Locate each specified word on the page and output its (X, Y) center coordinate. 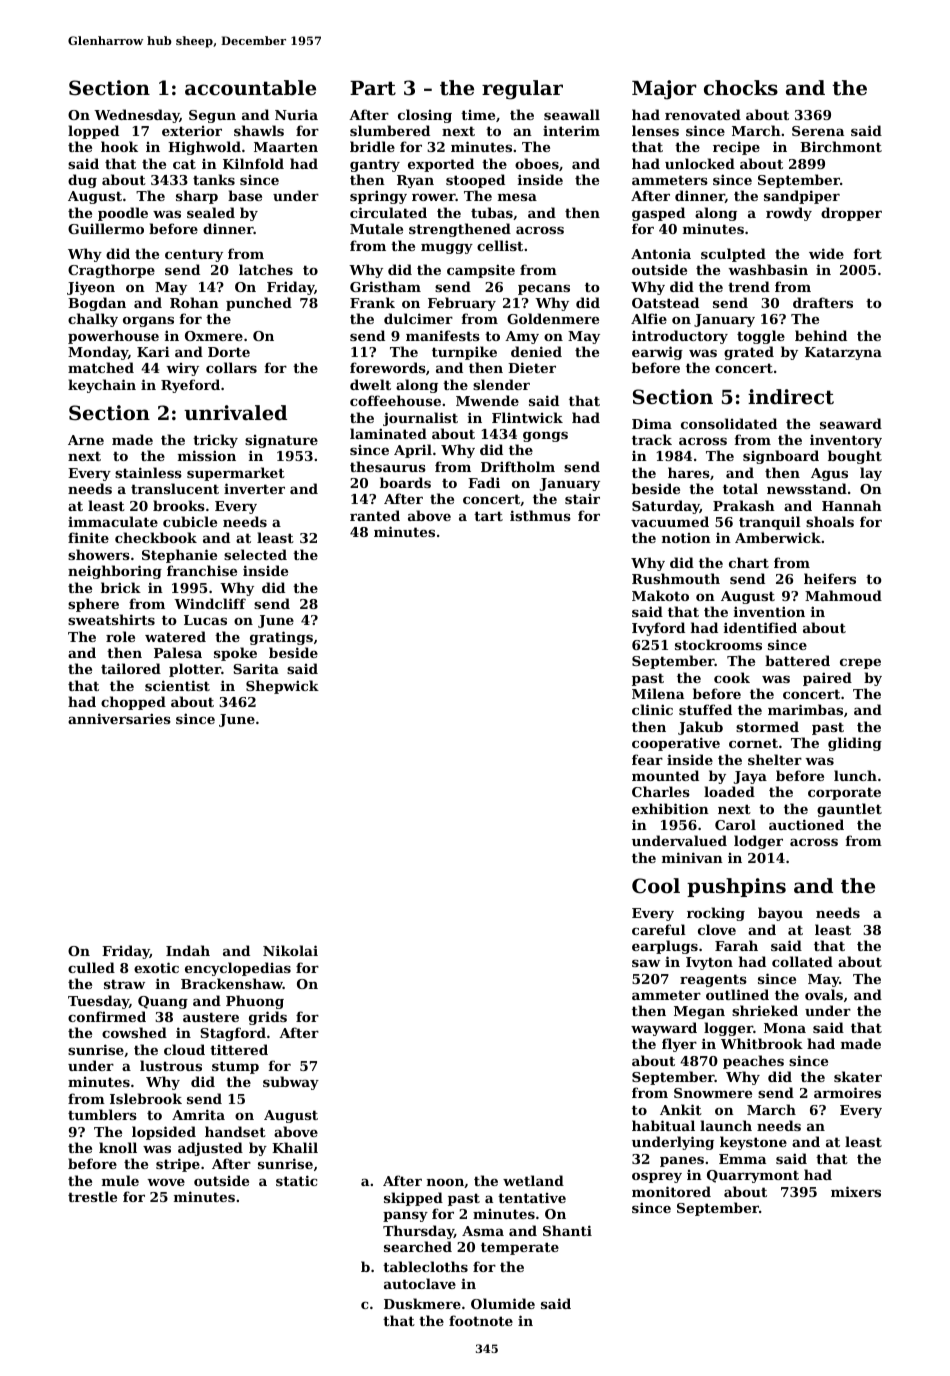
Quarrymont (753, 1176)
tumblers (102, 1114)
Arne (86, 440)
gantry (375, 165)
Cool (656, 886)
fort (868, 253)
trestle (92, 1196)
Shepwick (282, 687)
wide (826, 253)
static (296, 1180)
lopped (93, 132)
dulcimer (418, 318)
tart (488, 516)
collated (802, 961)
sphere (93, 605)
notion (686, 538)
